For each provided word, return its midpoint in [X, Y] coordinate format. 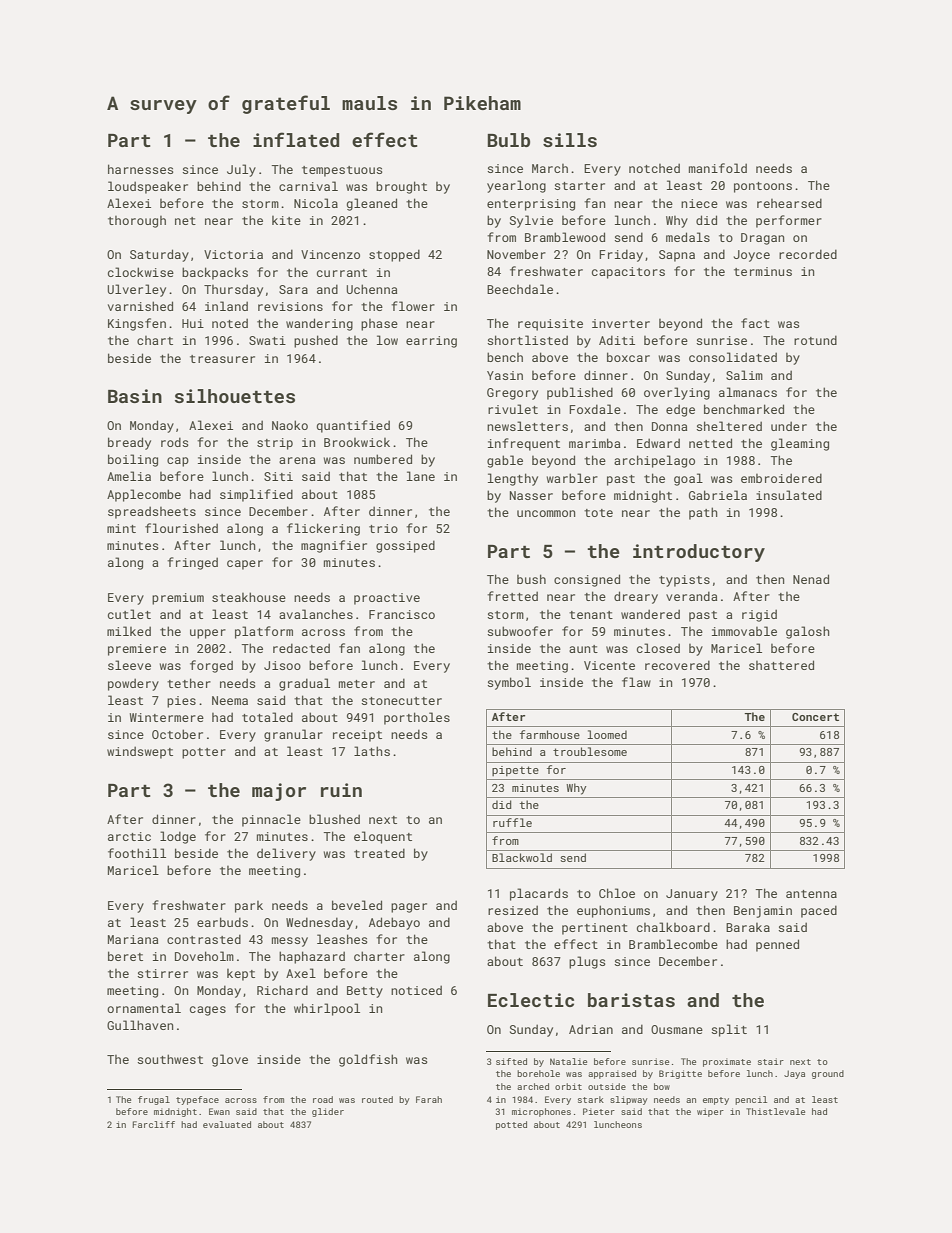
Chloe [617, 893]
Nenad [811, 579]
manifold [718, 168]
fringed [192, 563]
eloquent [383, 837]
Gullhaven [140, 1025]
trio [383, 528]
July [241, 170]
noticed [416, 990]
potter [204, 753]
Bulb [508, 140]
